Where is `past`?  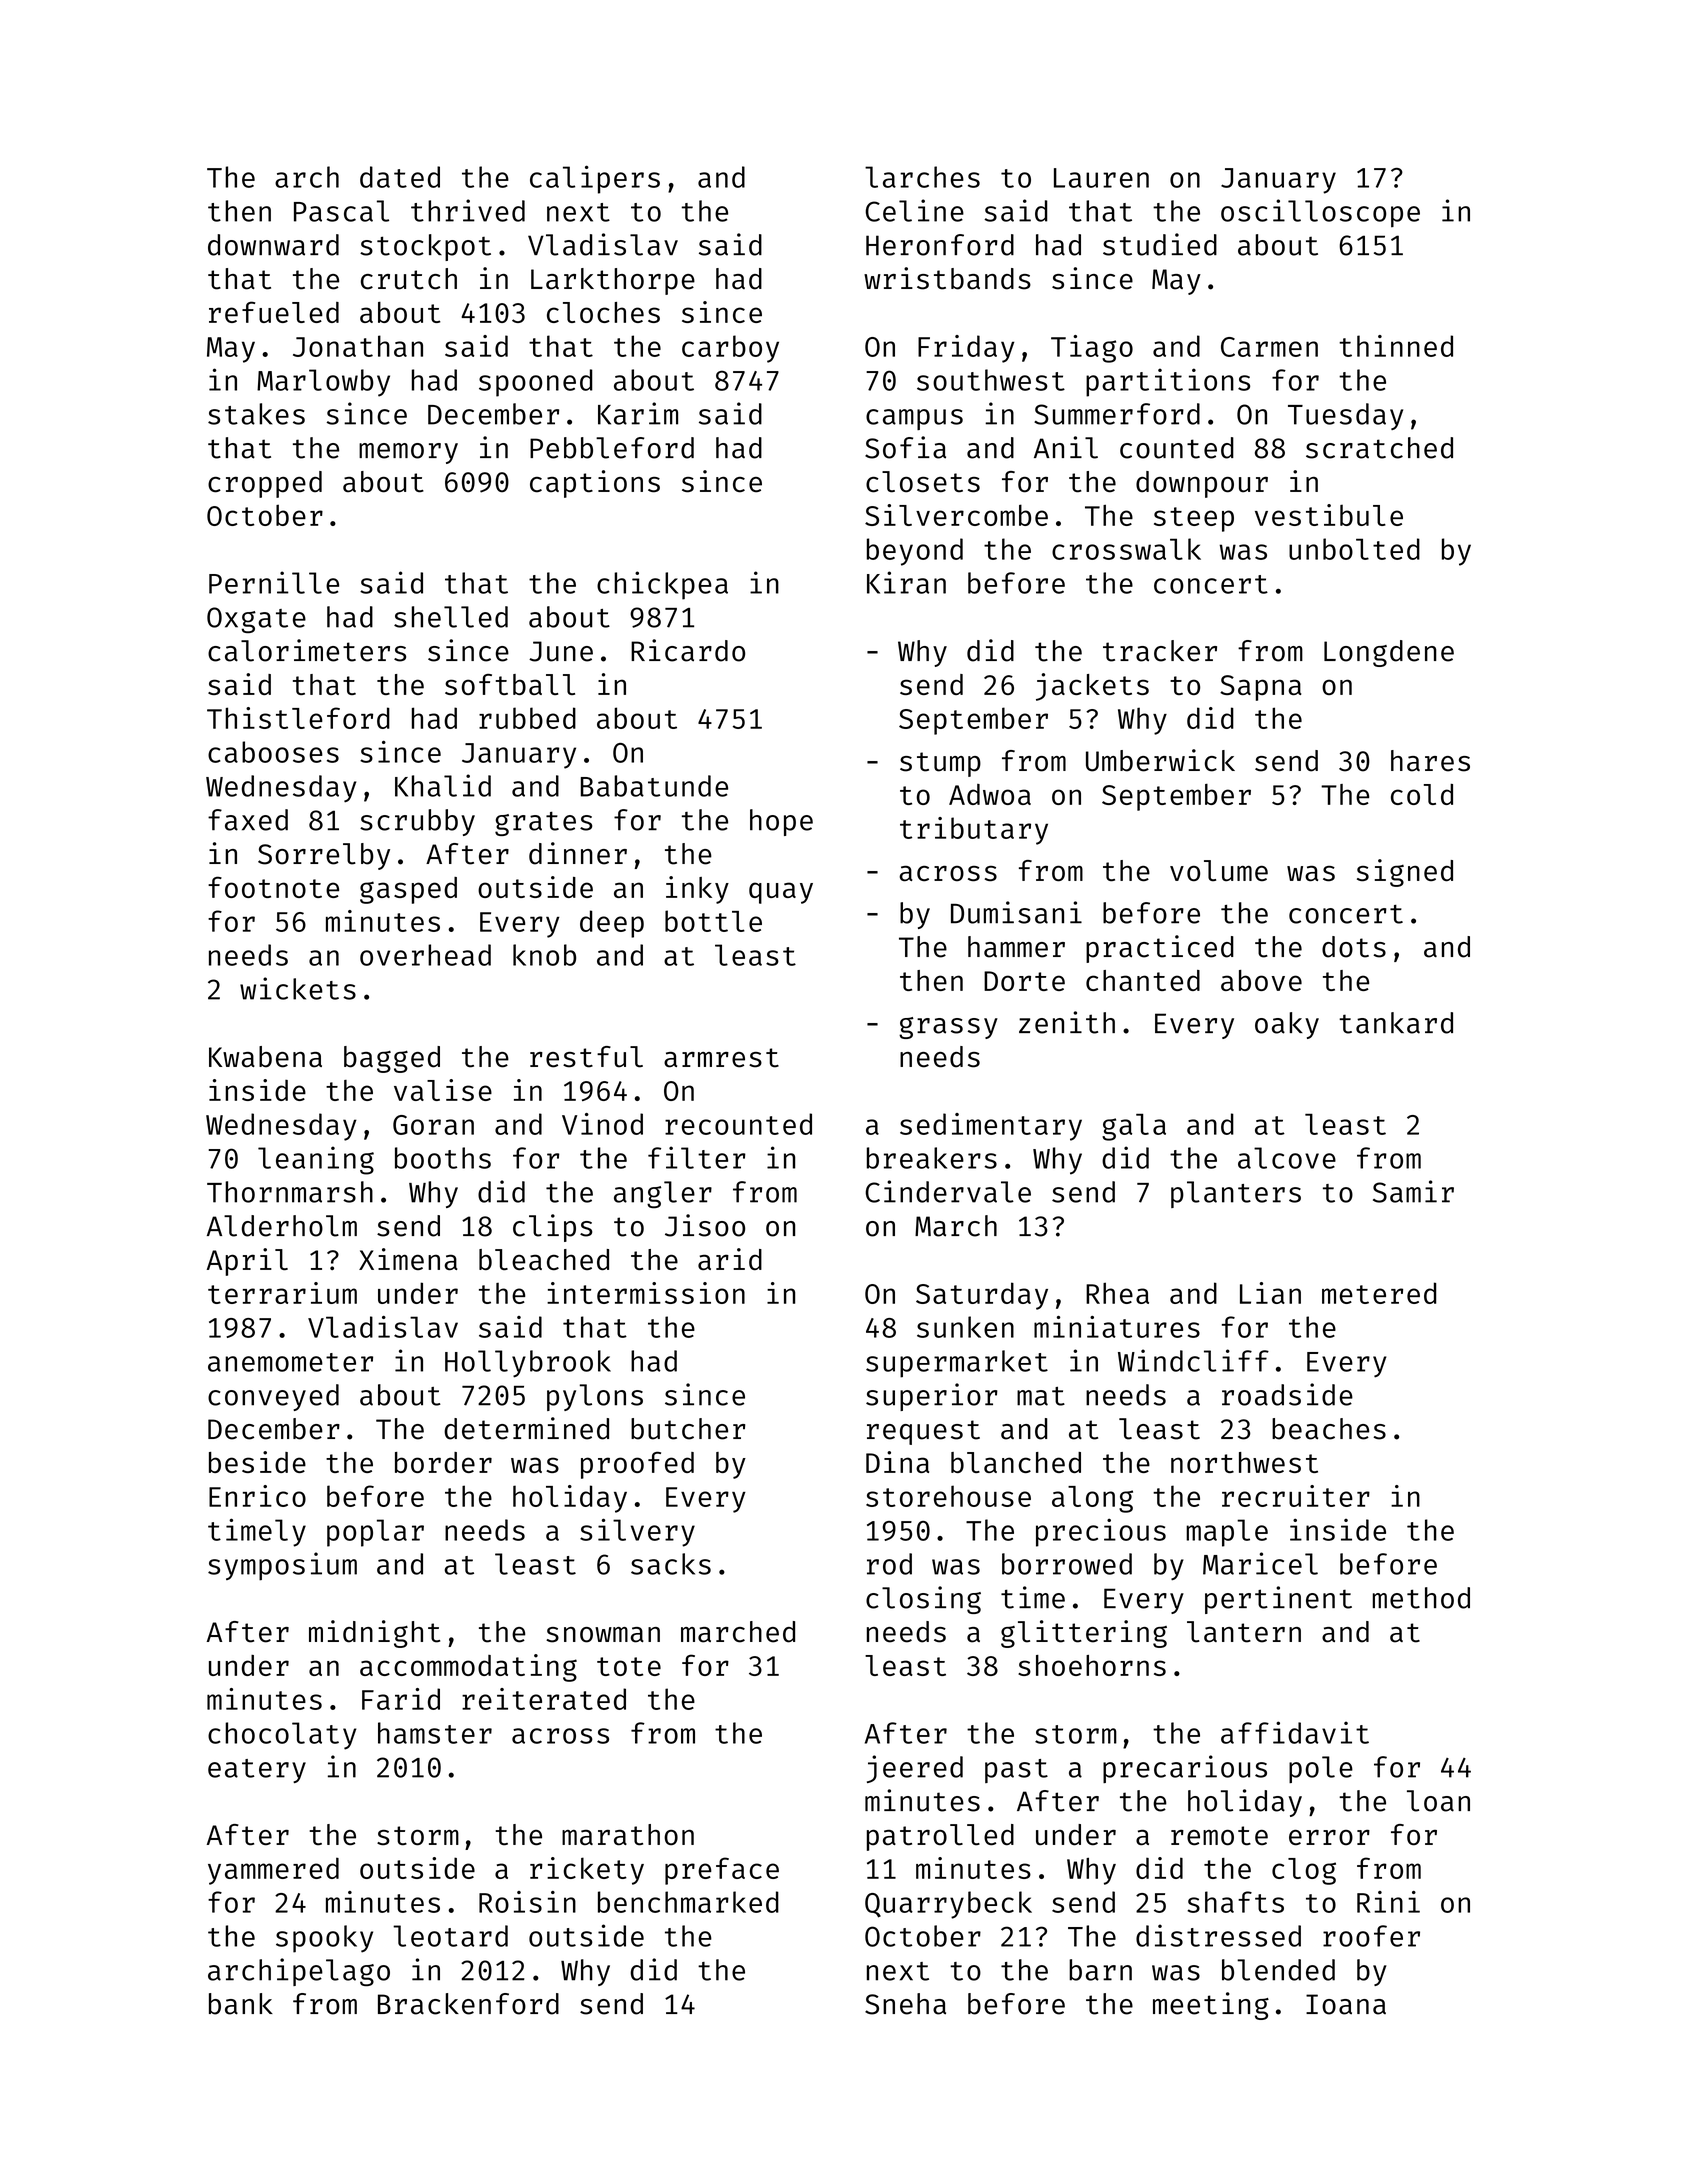 past is located at coordinates (1016, 1771).
